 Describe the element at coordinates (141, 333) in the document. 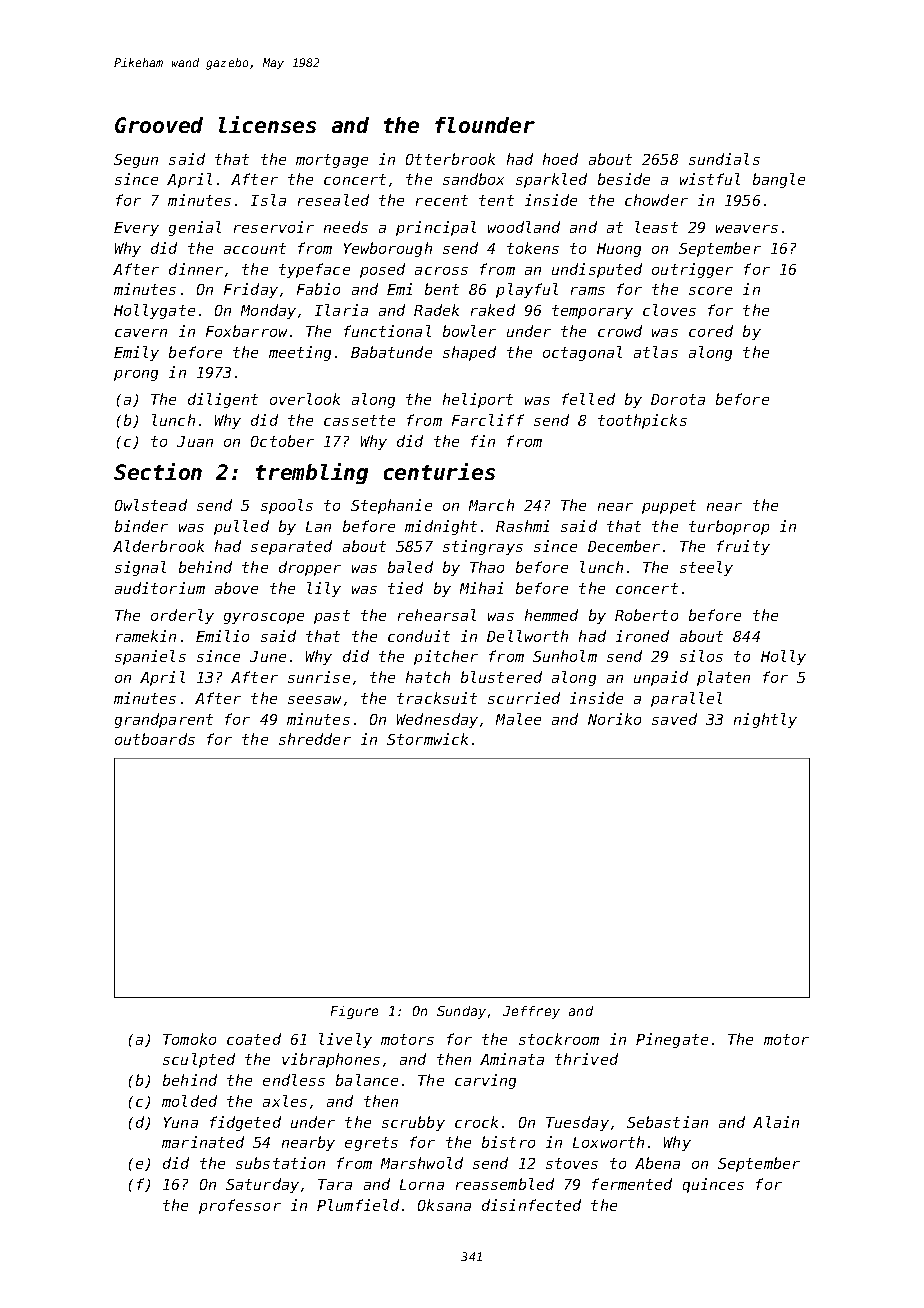

I see `cavern` at that location.
